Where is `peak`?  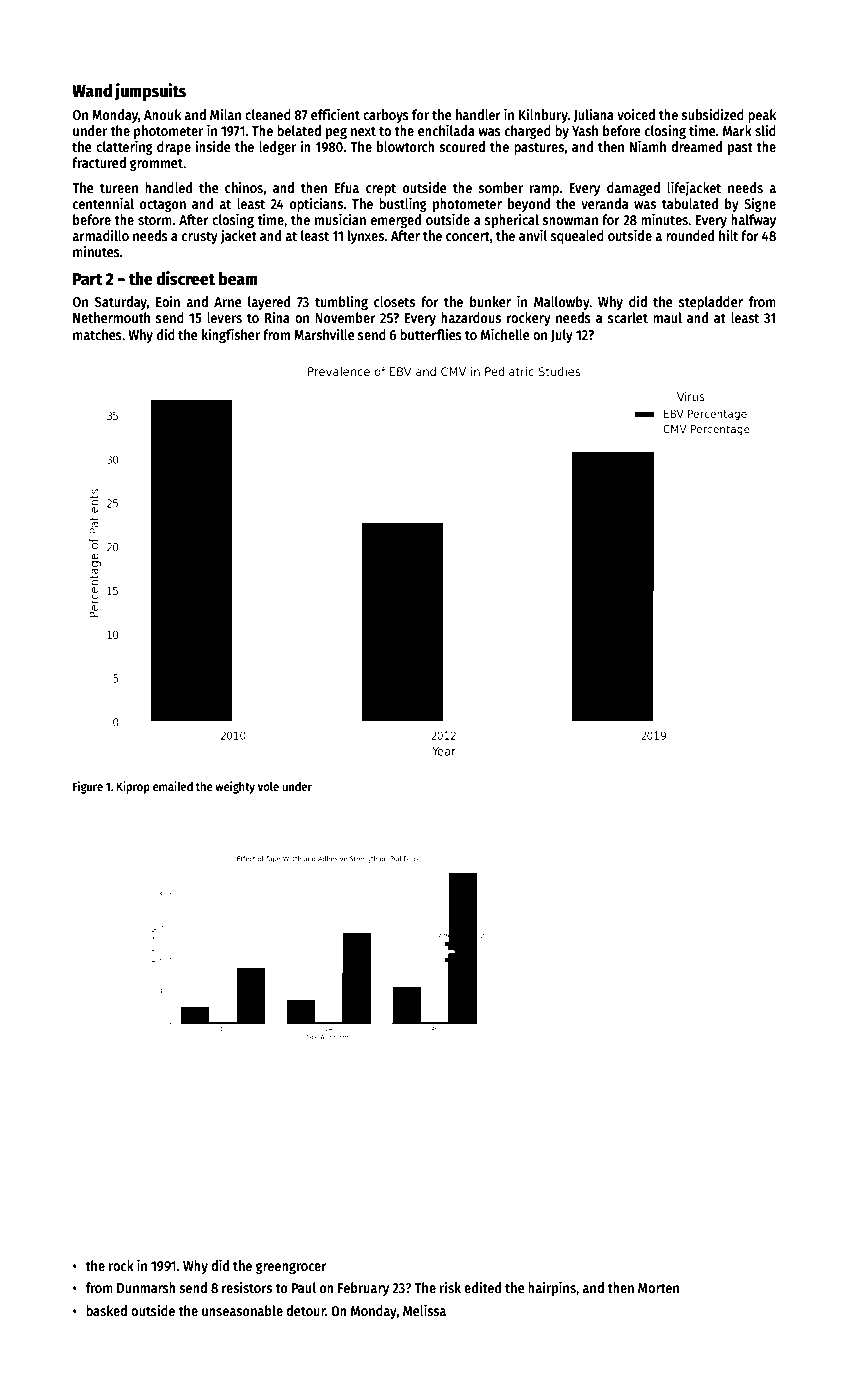 peak is located at coordinates (762, 116).
